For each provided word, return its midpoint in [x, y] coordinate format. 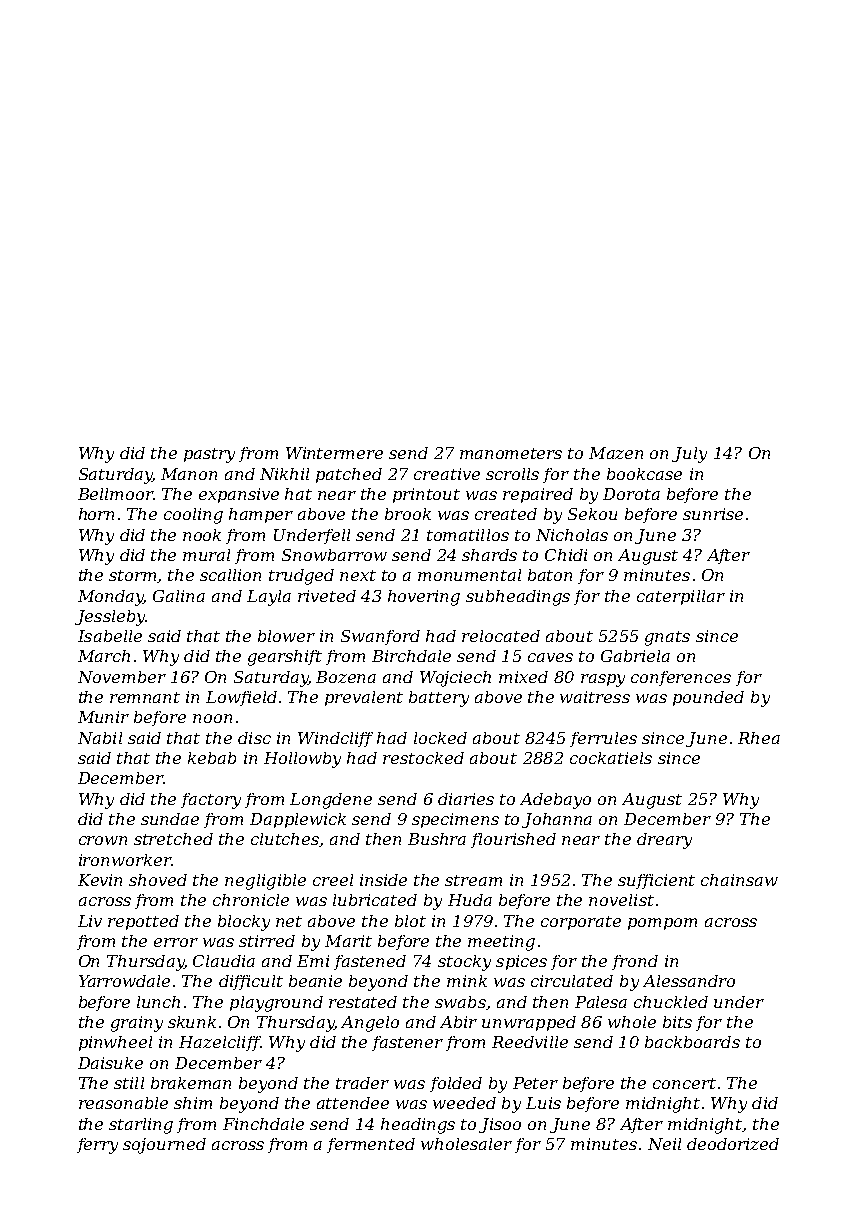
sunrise [713, 514]
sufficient [656, 881]
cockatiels [611, 758]
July [689, 455]
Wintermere [334, 453]
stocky [464, 963]
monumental [469, 575]
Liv [90, 921]
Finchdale [263, 1124]
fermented [371, 1145]
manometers [511, 453]
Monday [111, 598]
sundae [170, 819]
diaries [466, 799]
